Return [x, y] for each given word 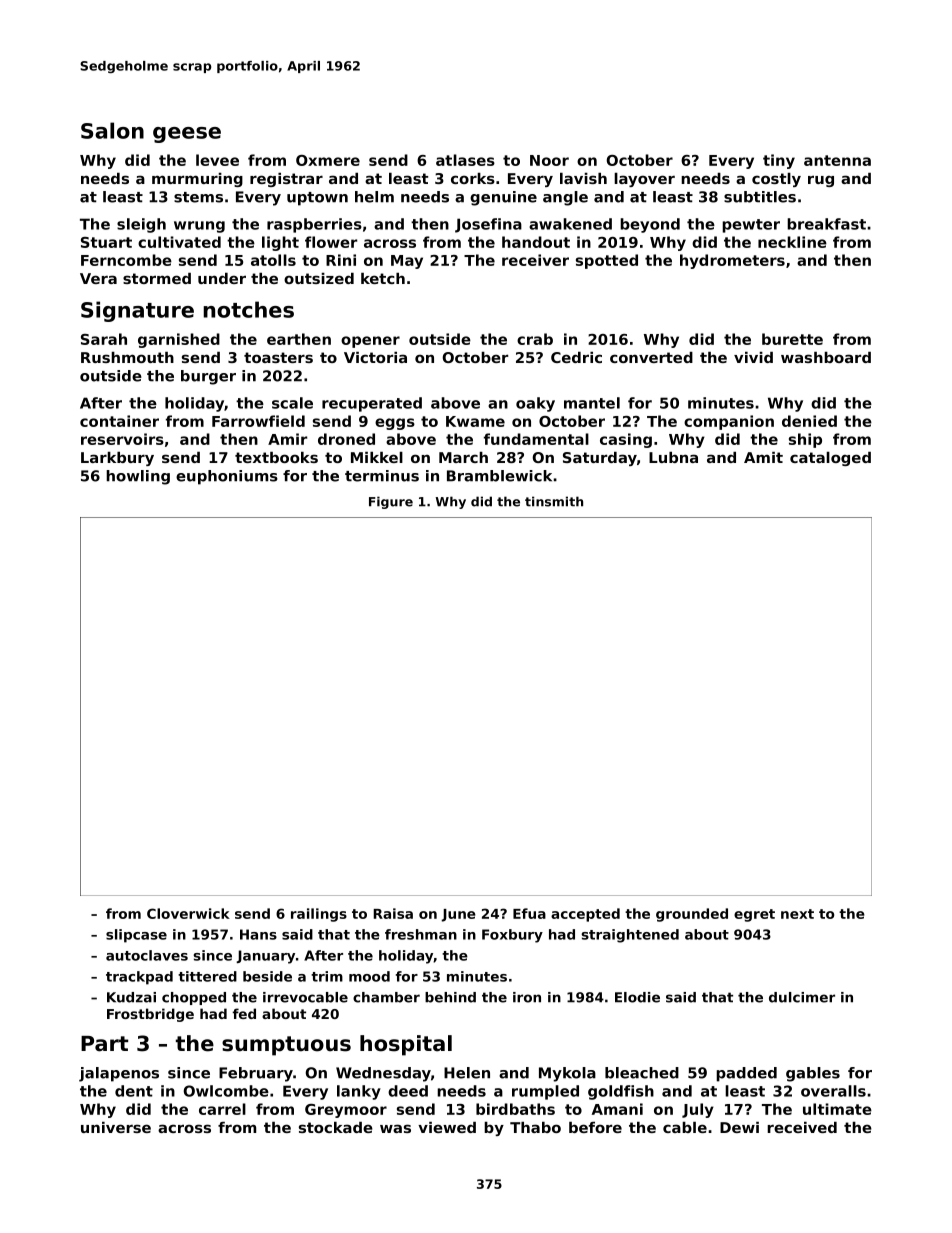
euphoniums [227, 477]
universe [116, 1127]
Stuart [106, 242]
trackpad [139, 978]
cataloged [830, 459]
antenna [837, 160]
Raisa [393, 913]
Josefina [488, 225]
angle [565, 198]
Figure [391, 502]
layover [644, 180]
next [797, 914]
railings [319, 915]
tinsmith [554, 501]
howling [138, 477]
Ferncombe [126, 260]
